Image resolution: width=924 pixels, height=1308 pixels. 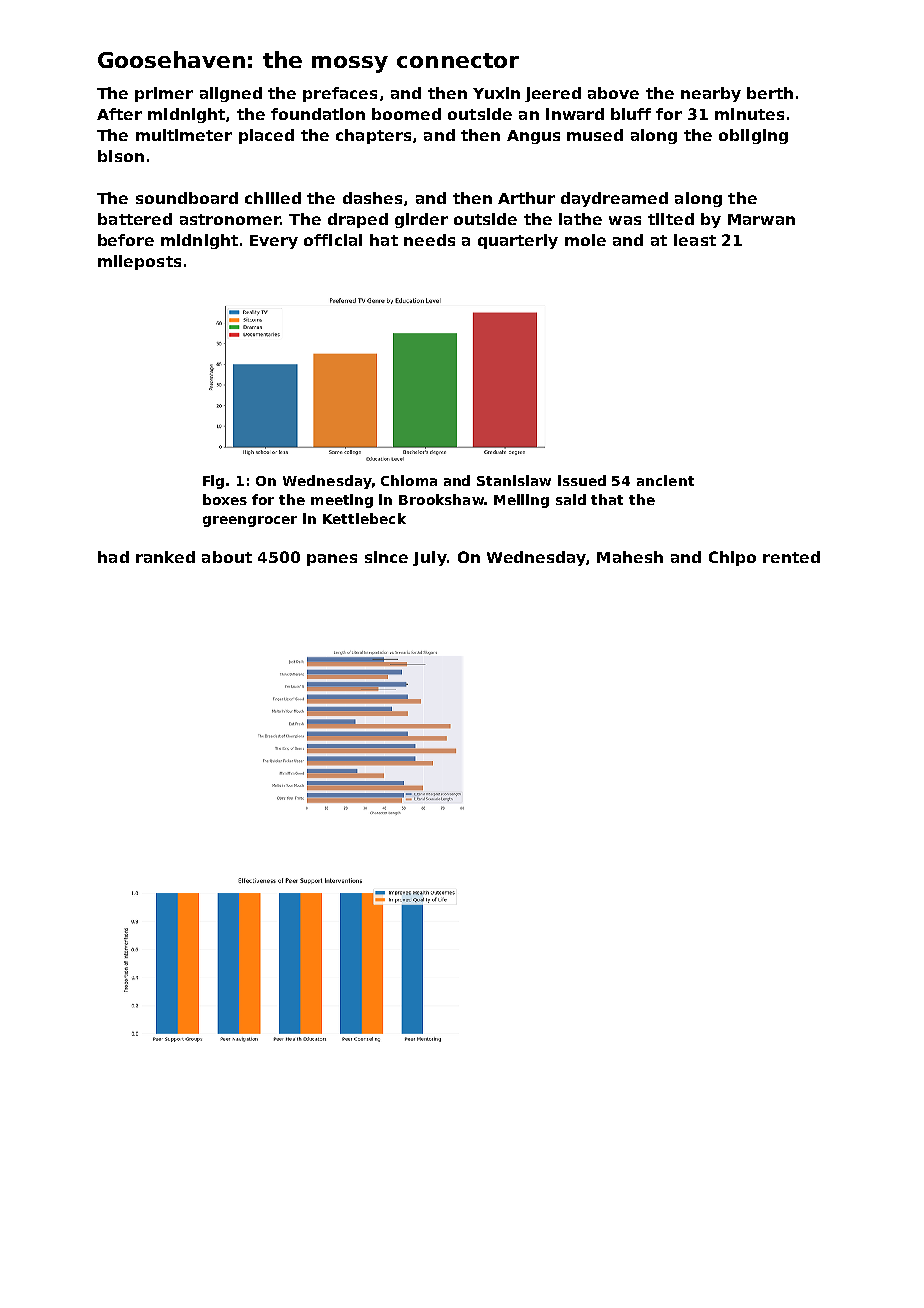 What do you see at coordinates (665, 480) in the screenshot?
I see `ancient` at bounding box center [665, 480].
